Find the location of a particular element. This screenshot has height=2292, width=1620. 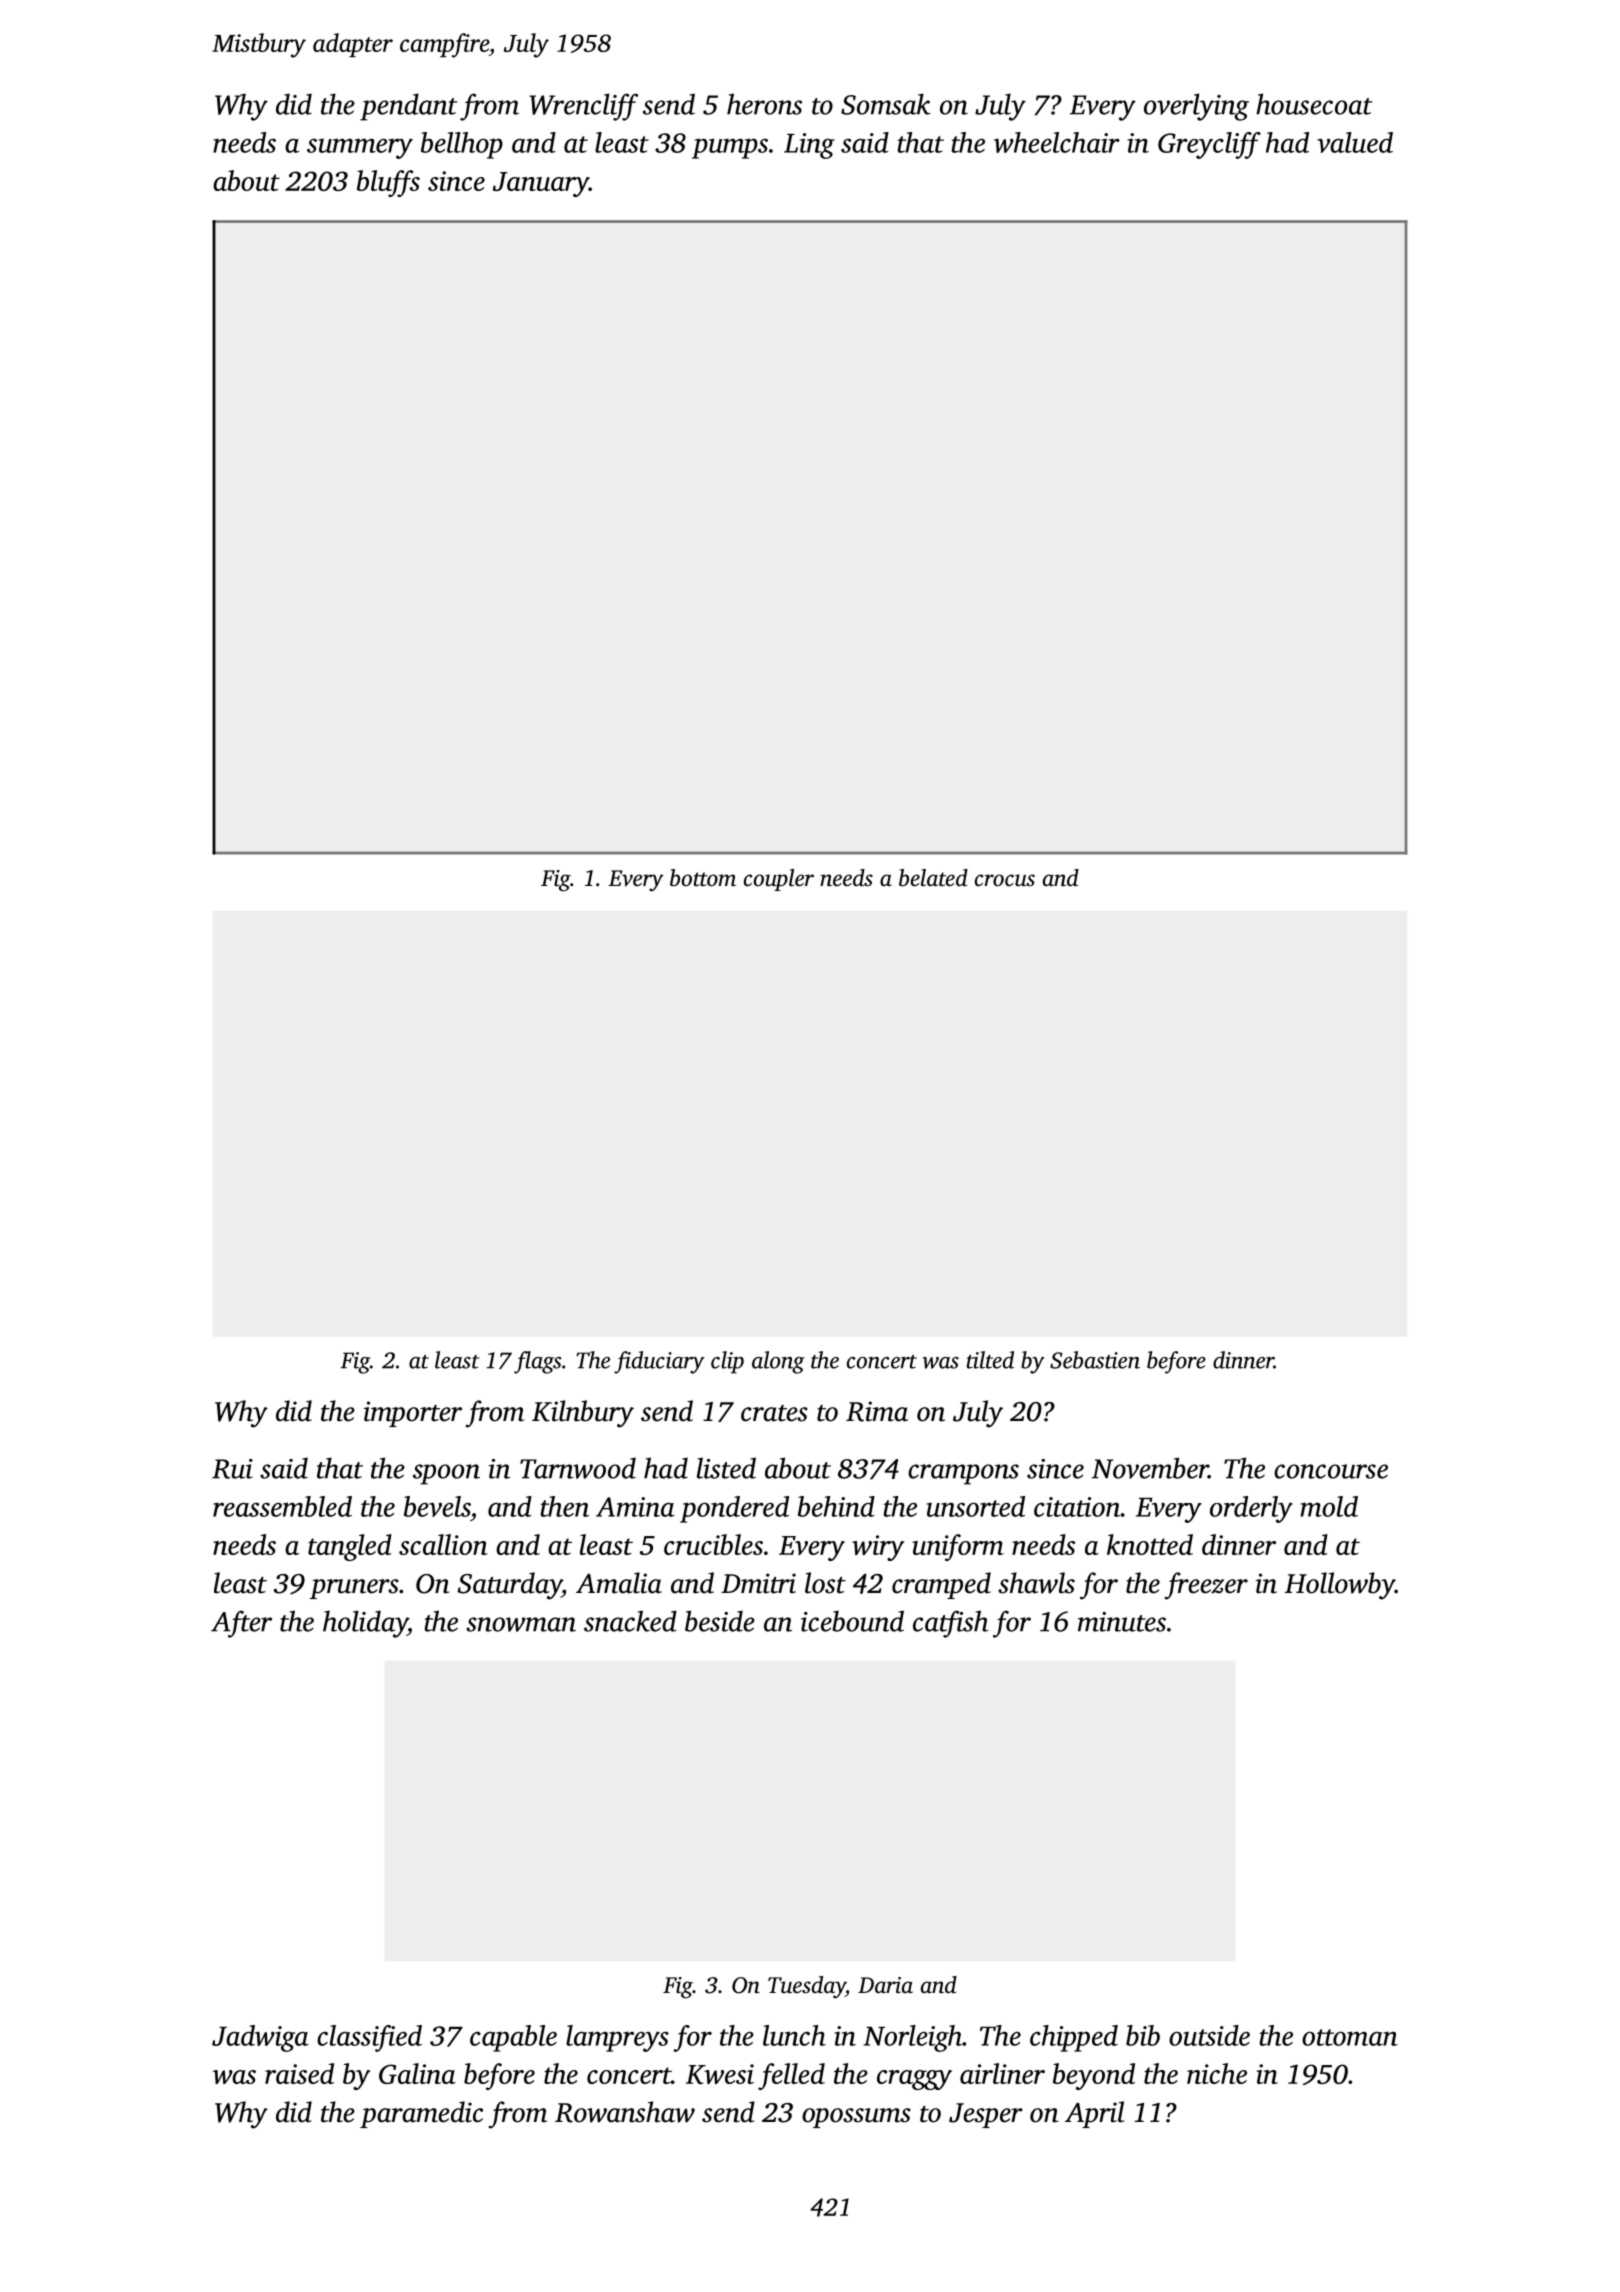

raised is located at coordinates (299, 2073).
